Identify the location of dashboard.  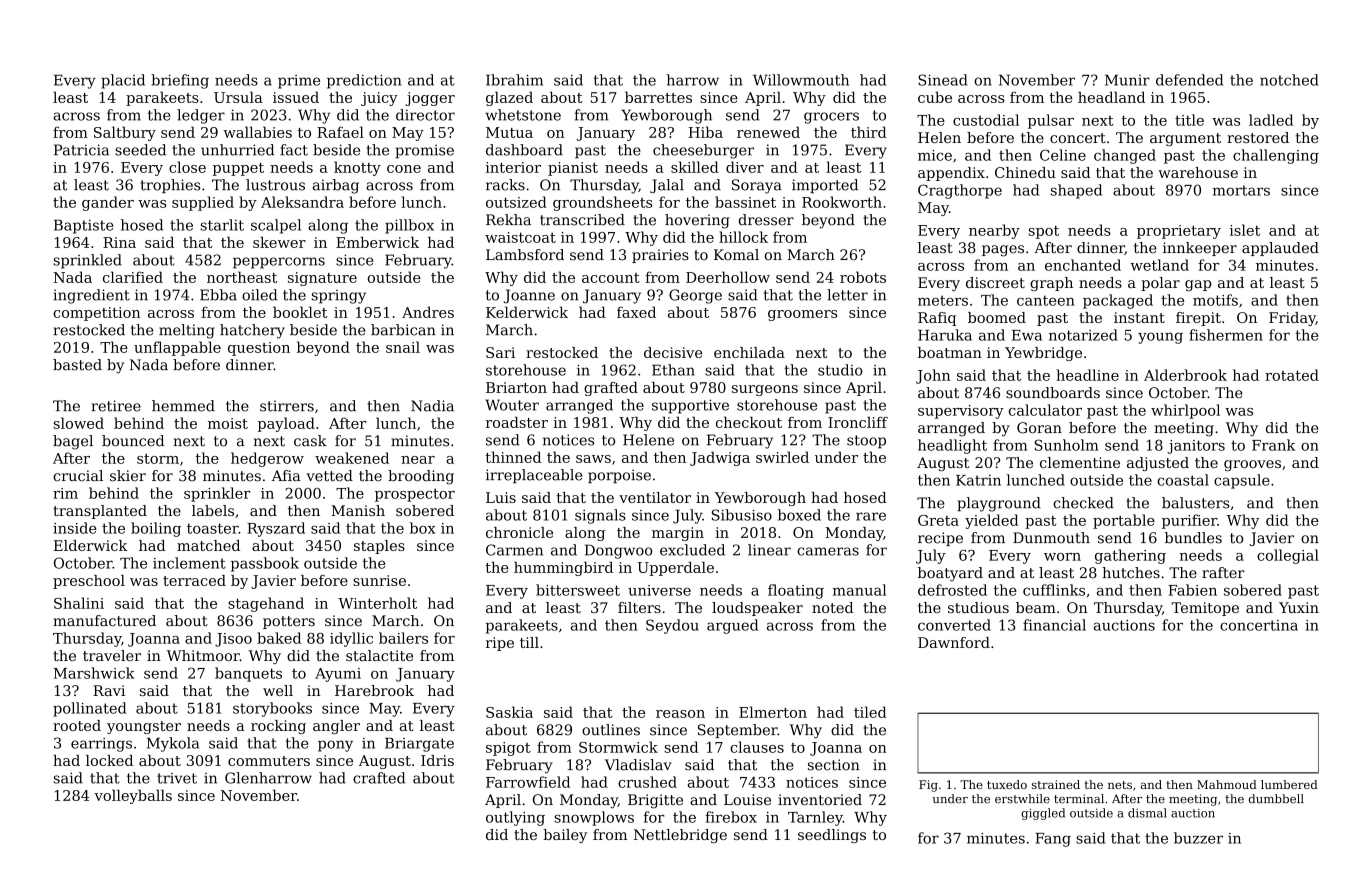
(524, 150).
